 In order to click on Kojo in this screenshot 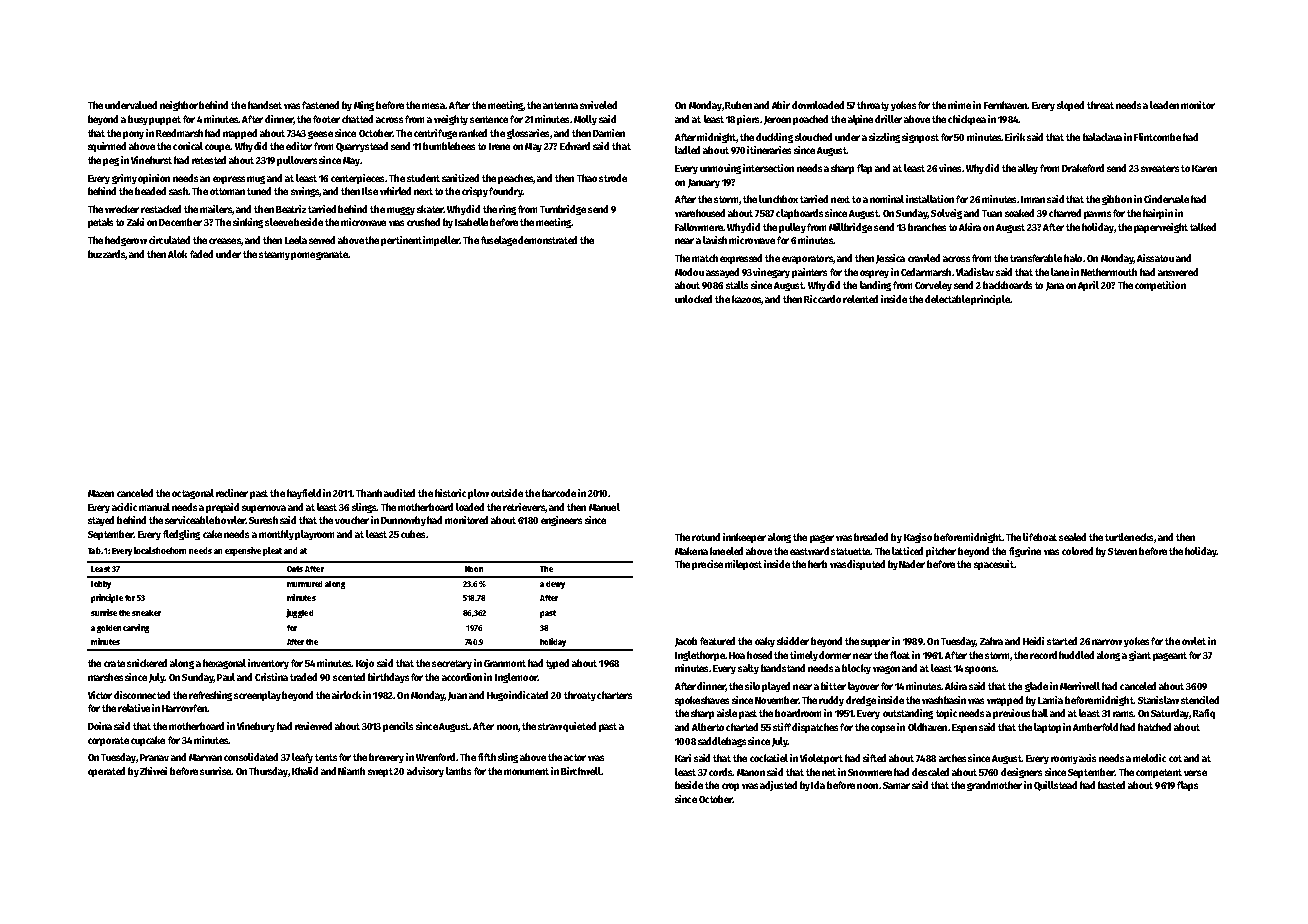, I will do `click(365, 664)`.
